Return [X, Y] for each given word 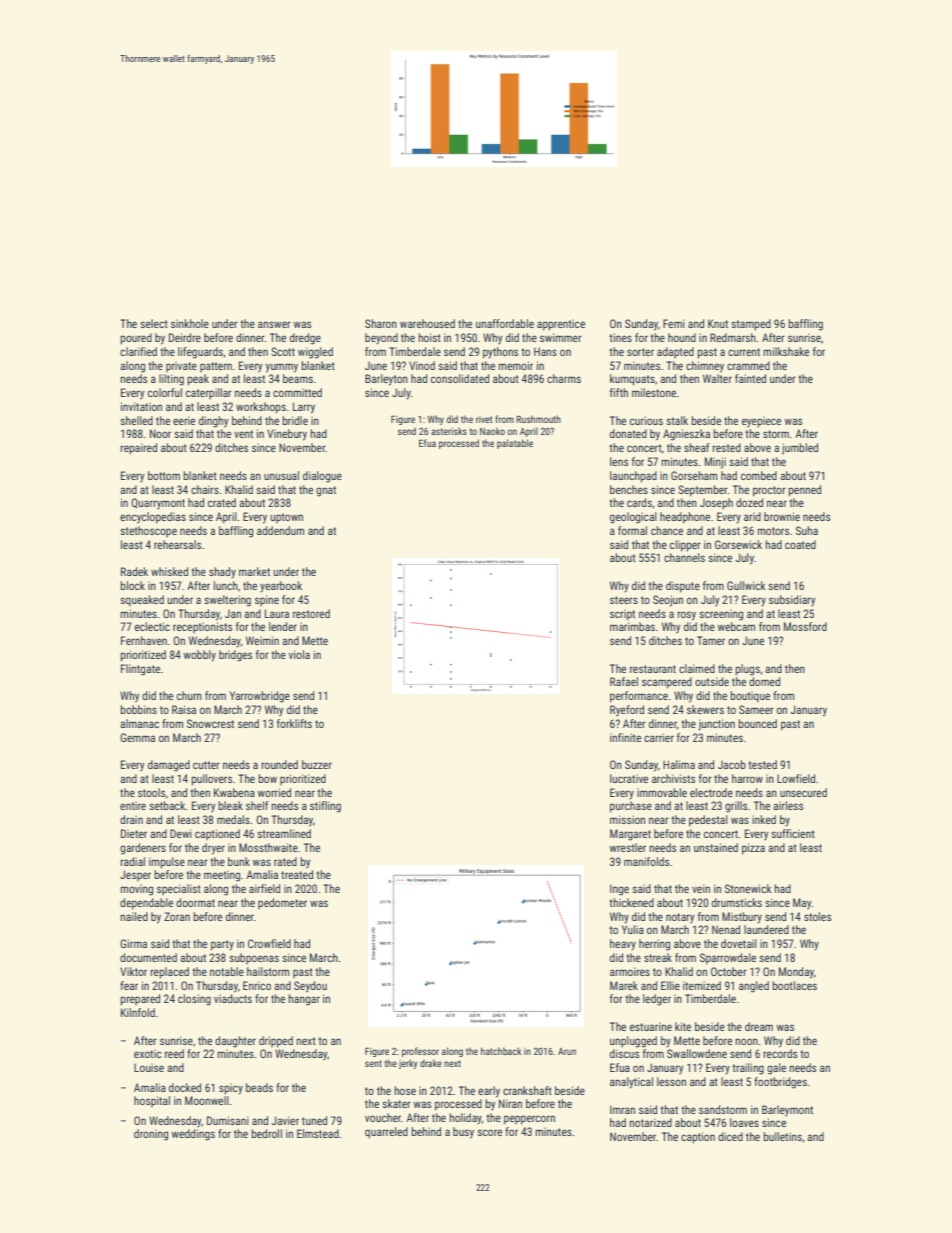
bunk [239, 861]
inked [764, 819]
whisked [169, 571]
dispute [683, 587]
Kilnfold [138, 1012]
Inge [619, 890]
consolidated [460, 378]
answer [274, 324]
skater [396, 1103]
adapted [675, 352]
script [622, 615]
